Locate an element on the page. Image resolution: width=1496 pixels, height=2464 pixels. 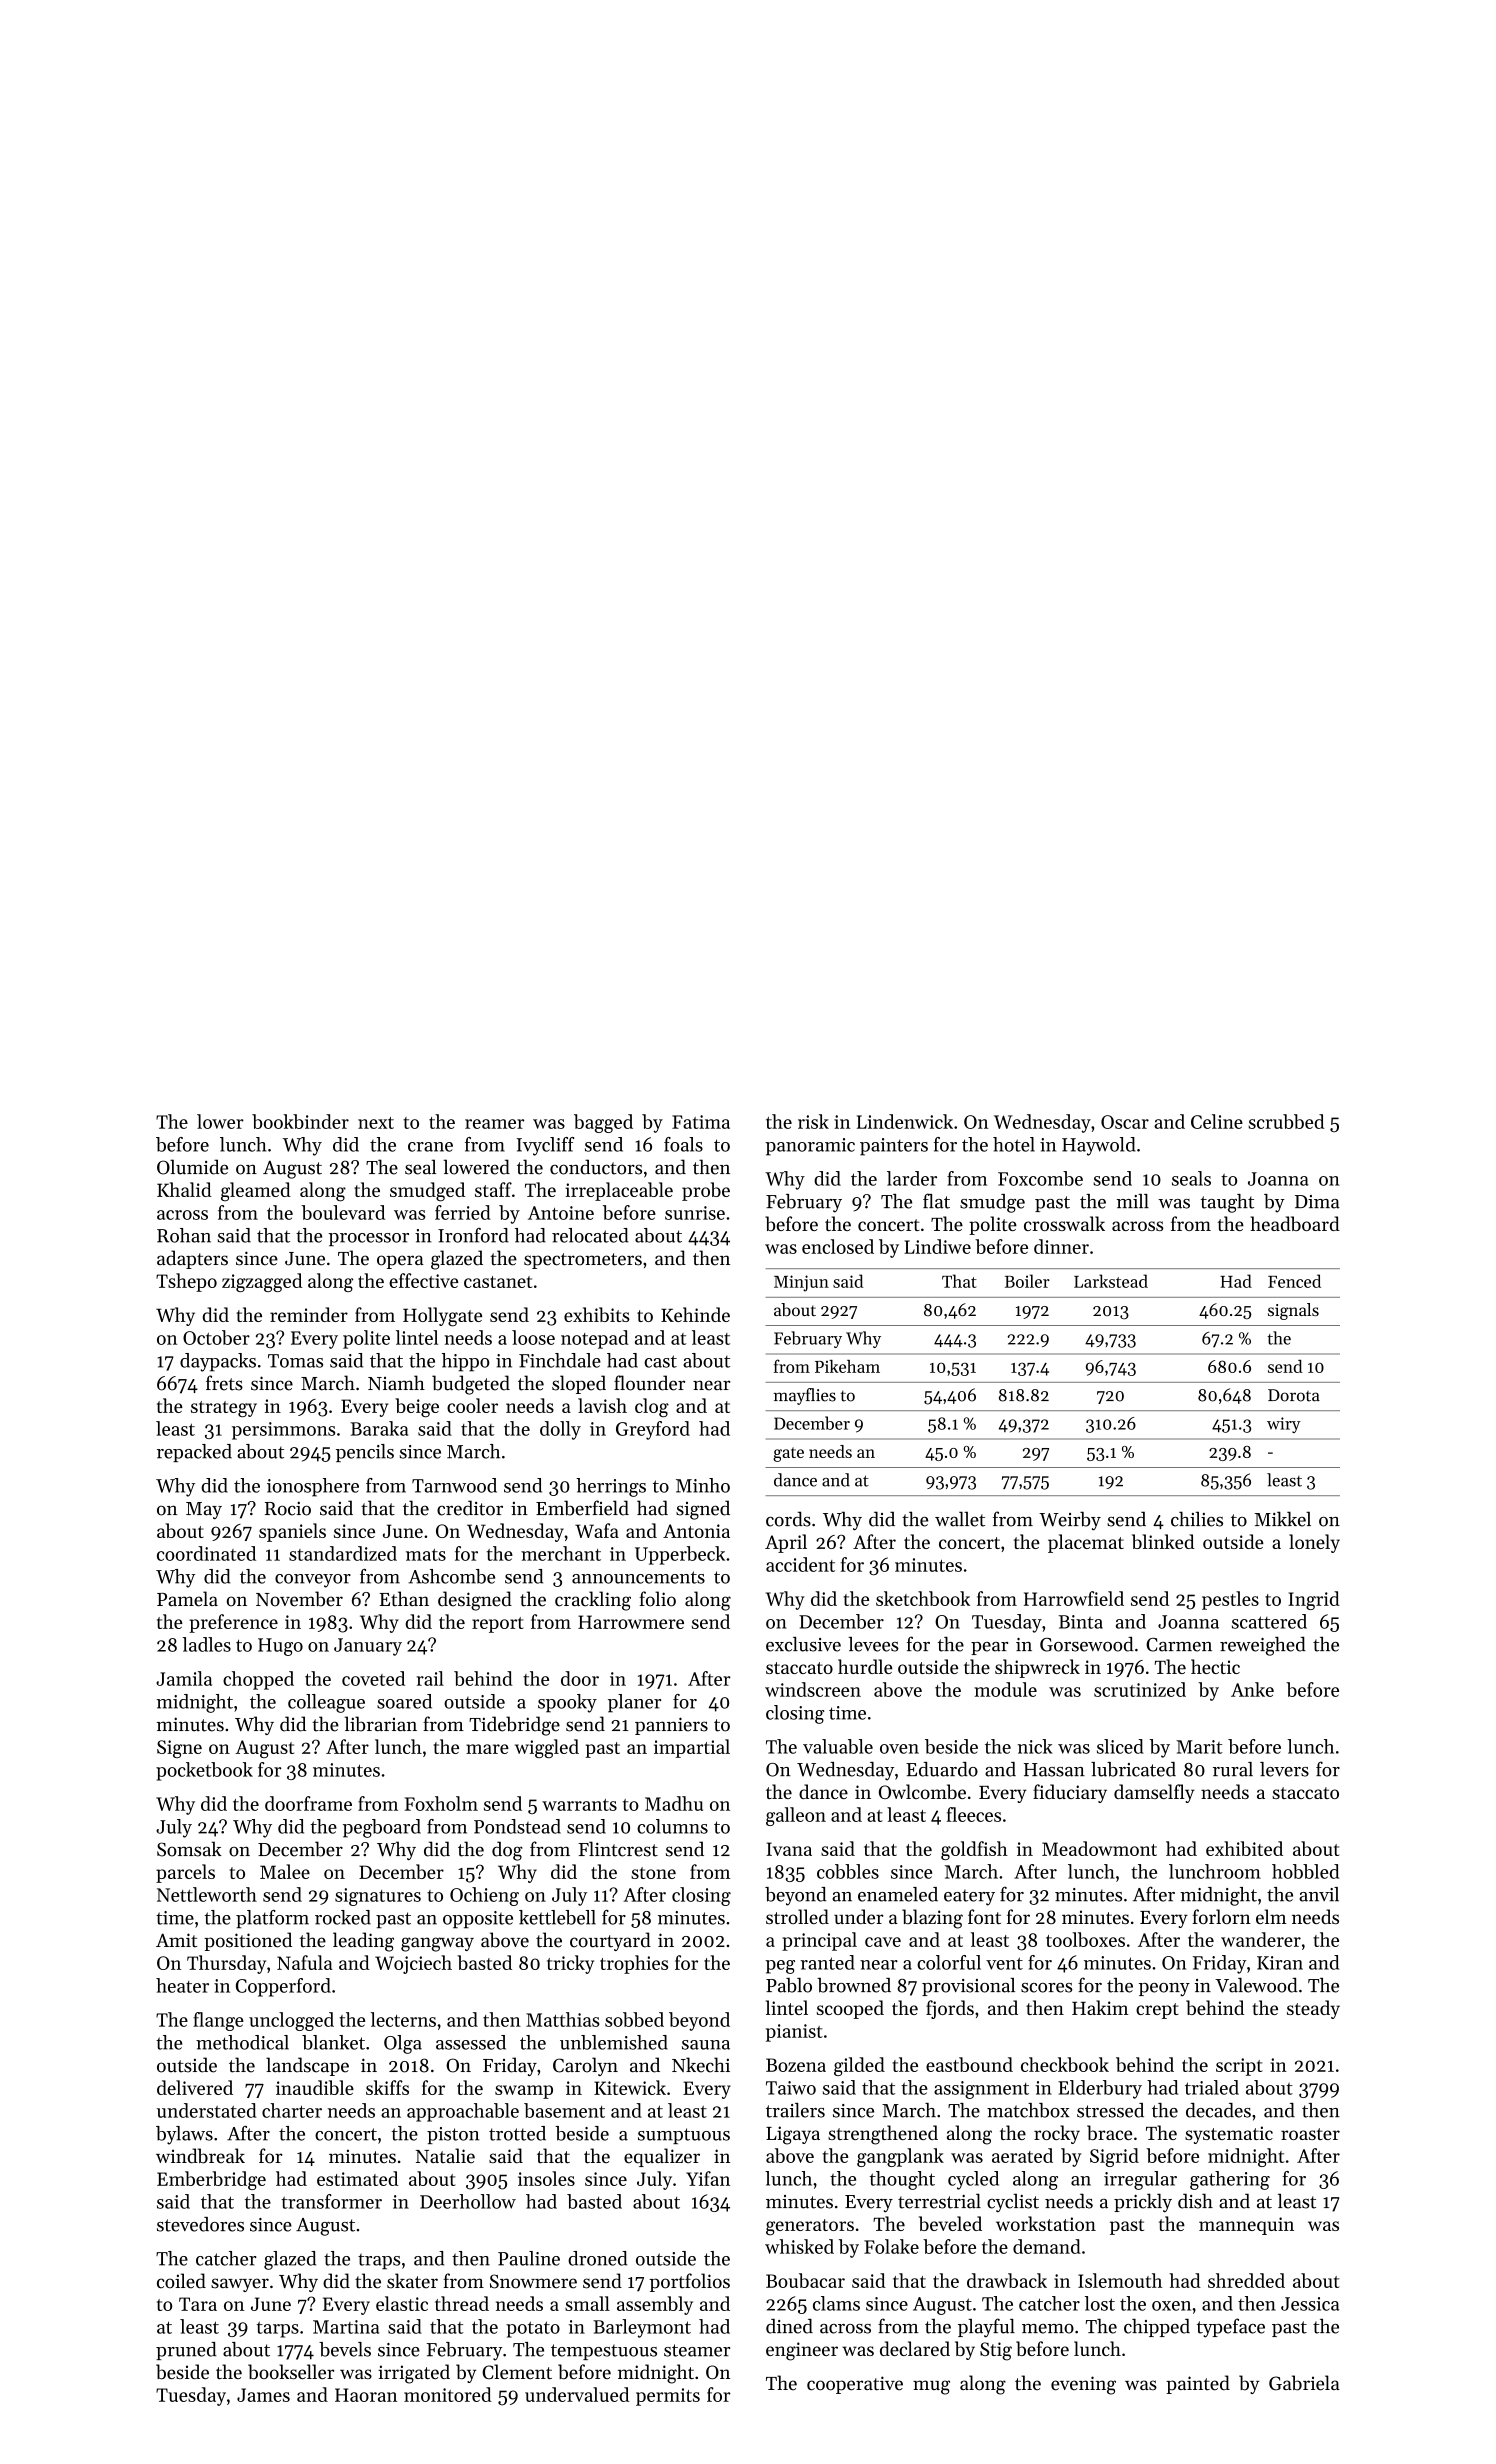
scrubbed is located at coordinates (1286, 1121).
